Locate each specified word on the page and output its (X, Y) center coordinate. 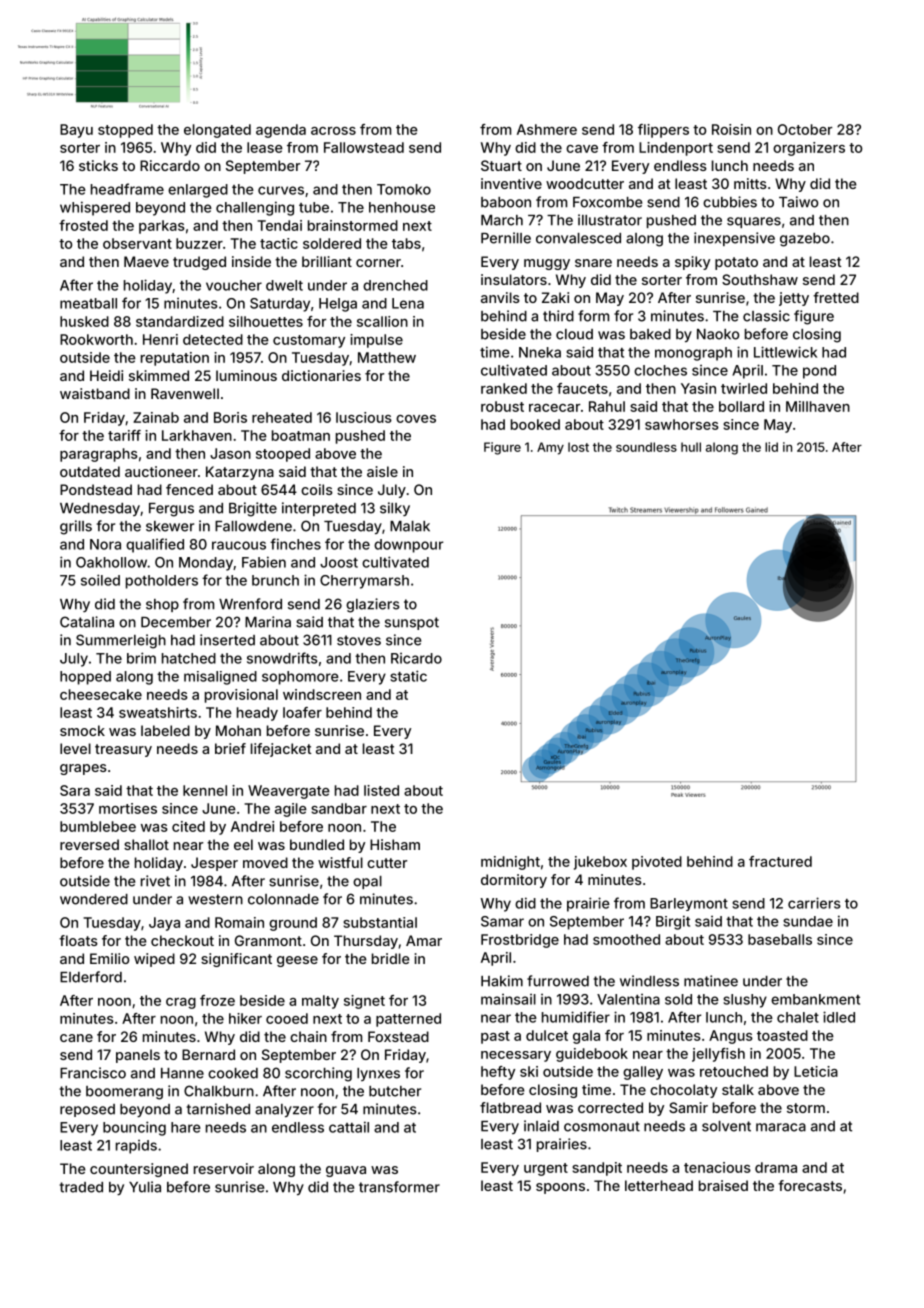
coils (317, 489)
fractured (780, 861)
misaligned (220, 678)
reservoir (224, 1168)
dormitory (514, 881)
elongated (217, 131)
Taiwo (798, 202)
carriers (814, 903)
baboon (506, 202)
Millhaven (818, 406)
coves (416, 419)
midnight (510, 863)
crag (181, 1003)
